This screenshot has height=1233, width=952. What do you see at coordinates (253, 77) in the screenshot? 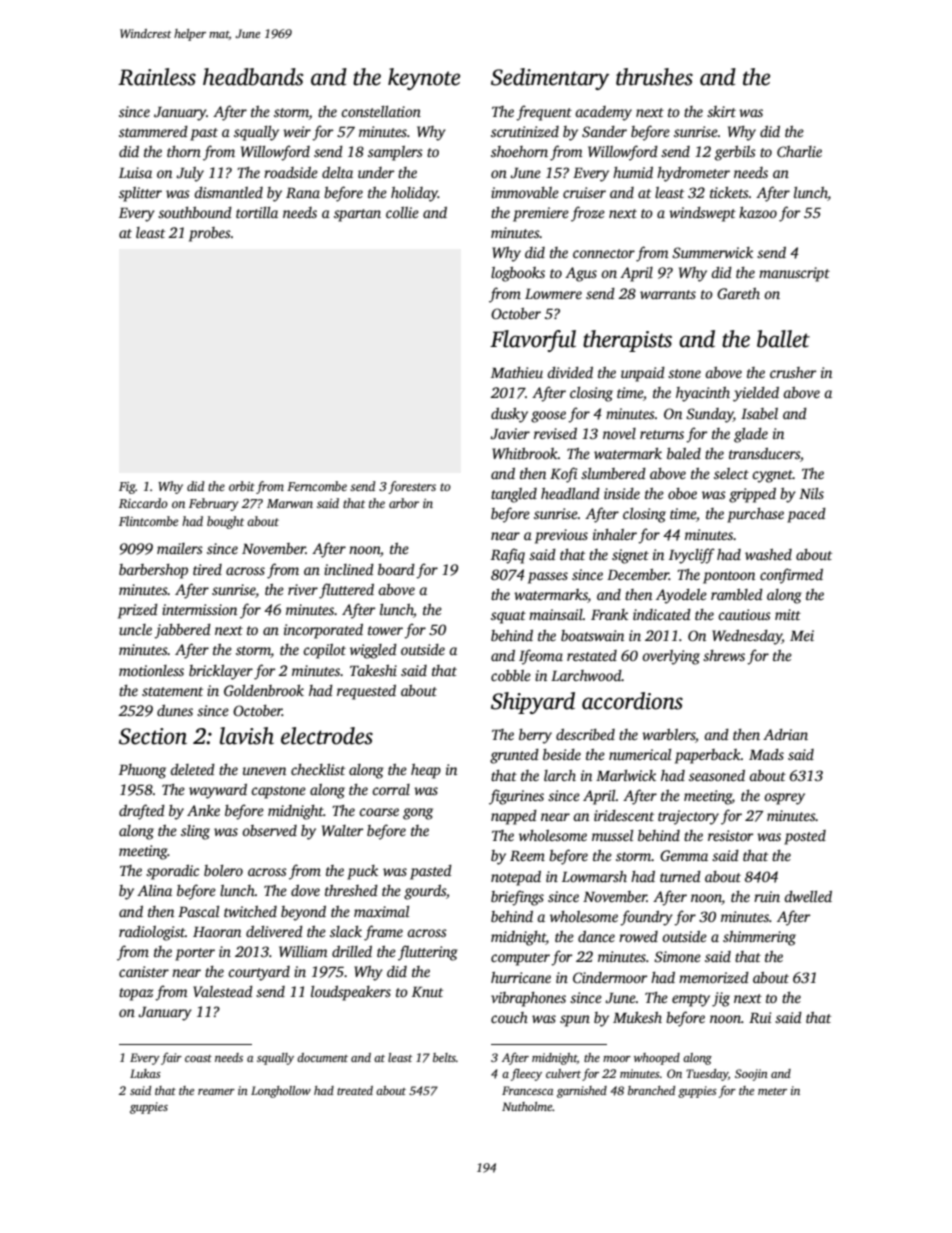
I see `headbands` at bounding box center [253, 77].
